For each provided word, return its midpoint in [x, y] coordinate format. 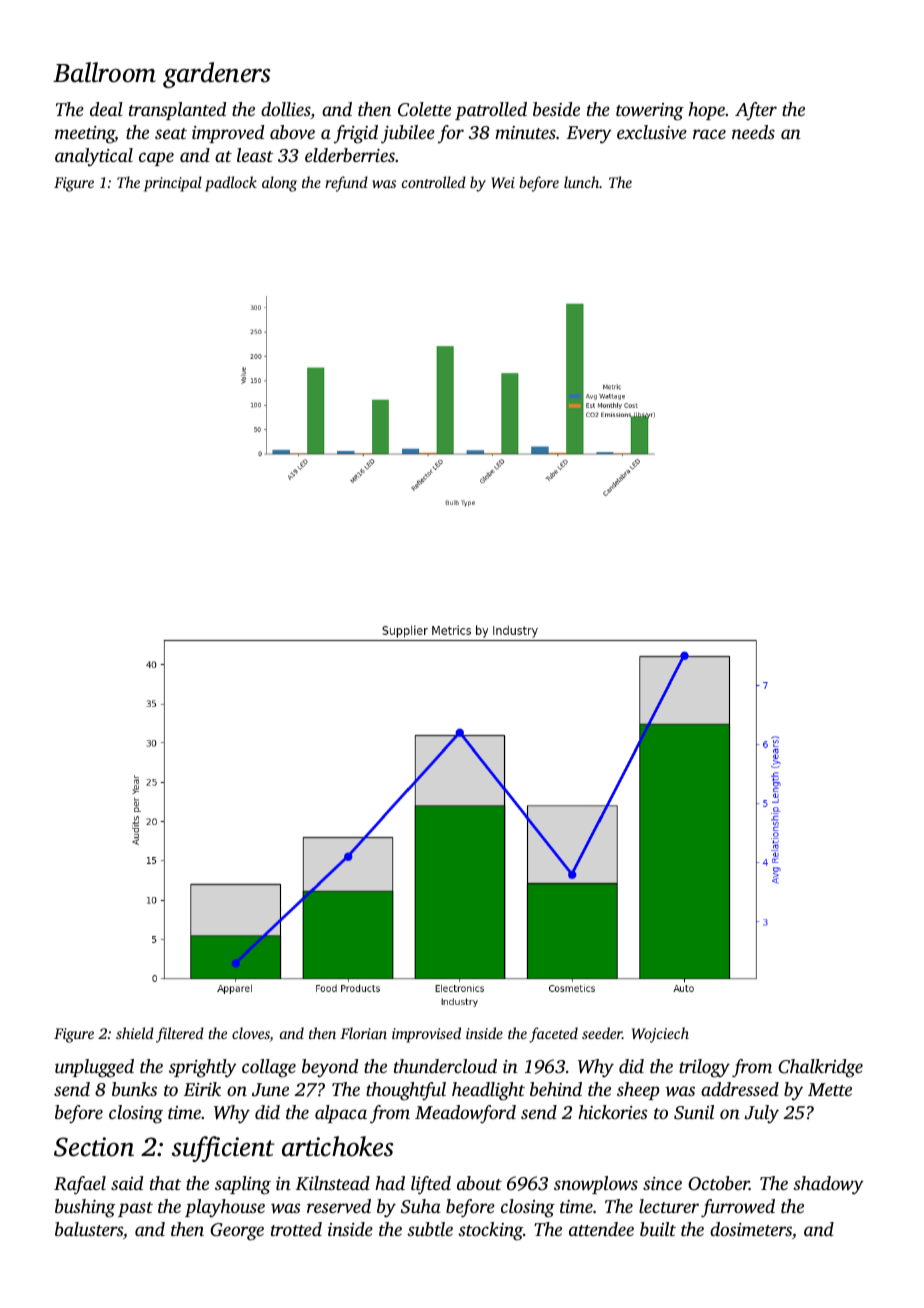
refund [346, 184]
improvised [426, 1035]
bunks [134, 1089]
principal [173, 184]
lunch [581, 182]
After [756, 111]
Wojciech [660, 1035]
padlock [231, 184]
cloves [251, 1034]
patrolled [491, 111]
